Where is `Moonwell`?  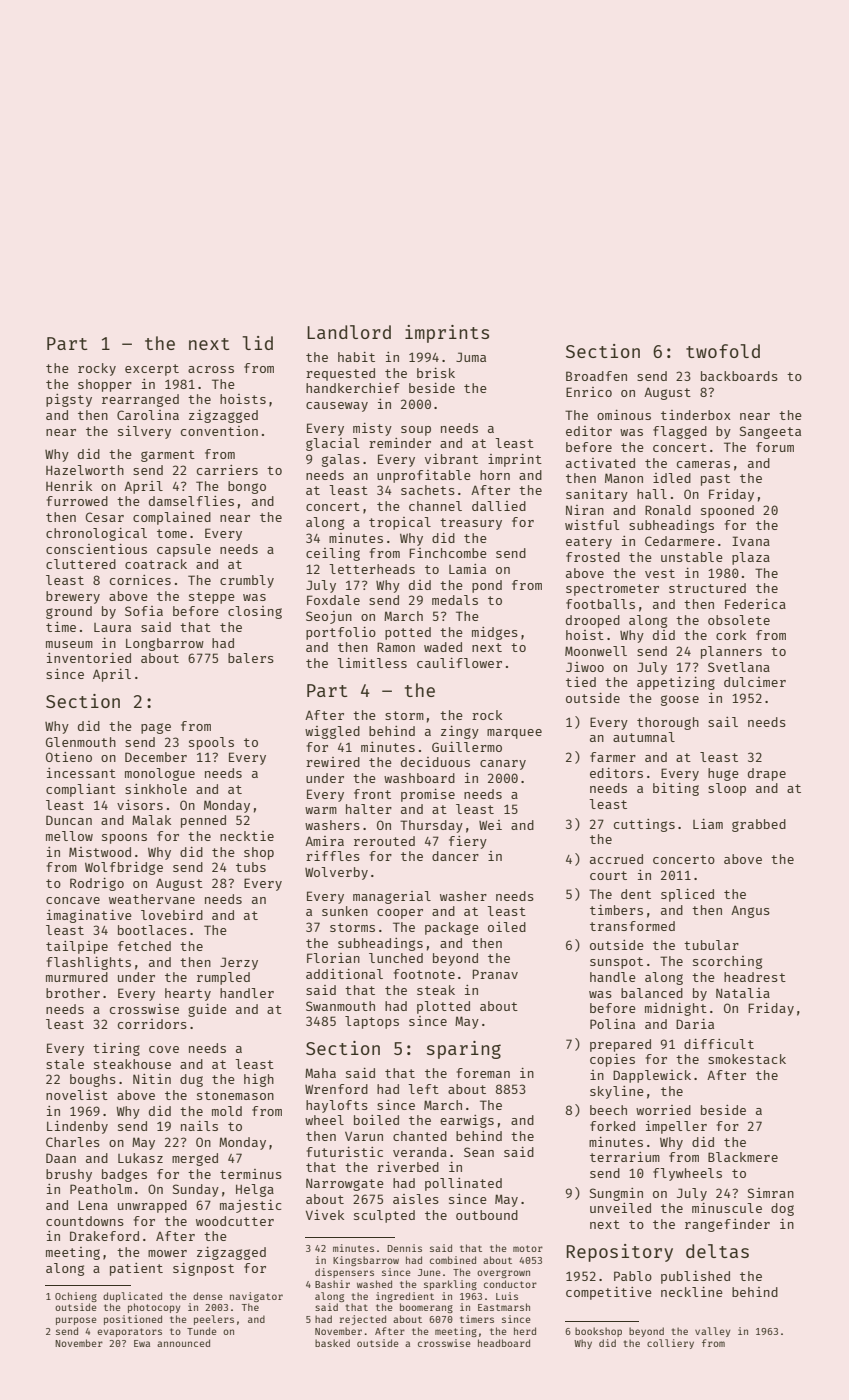
Moonwell is located at coordinates (596, 651).
